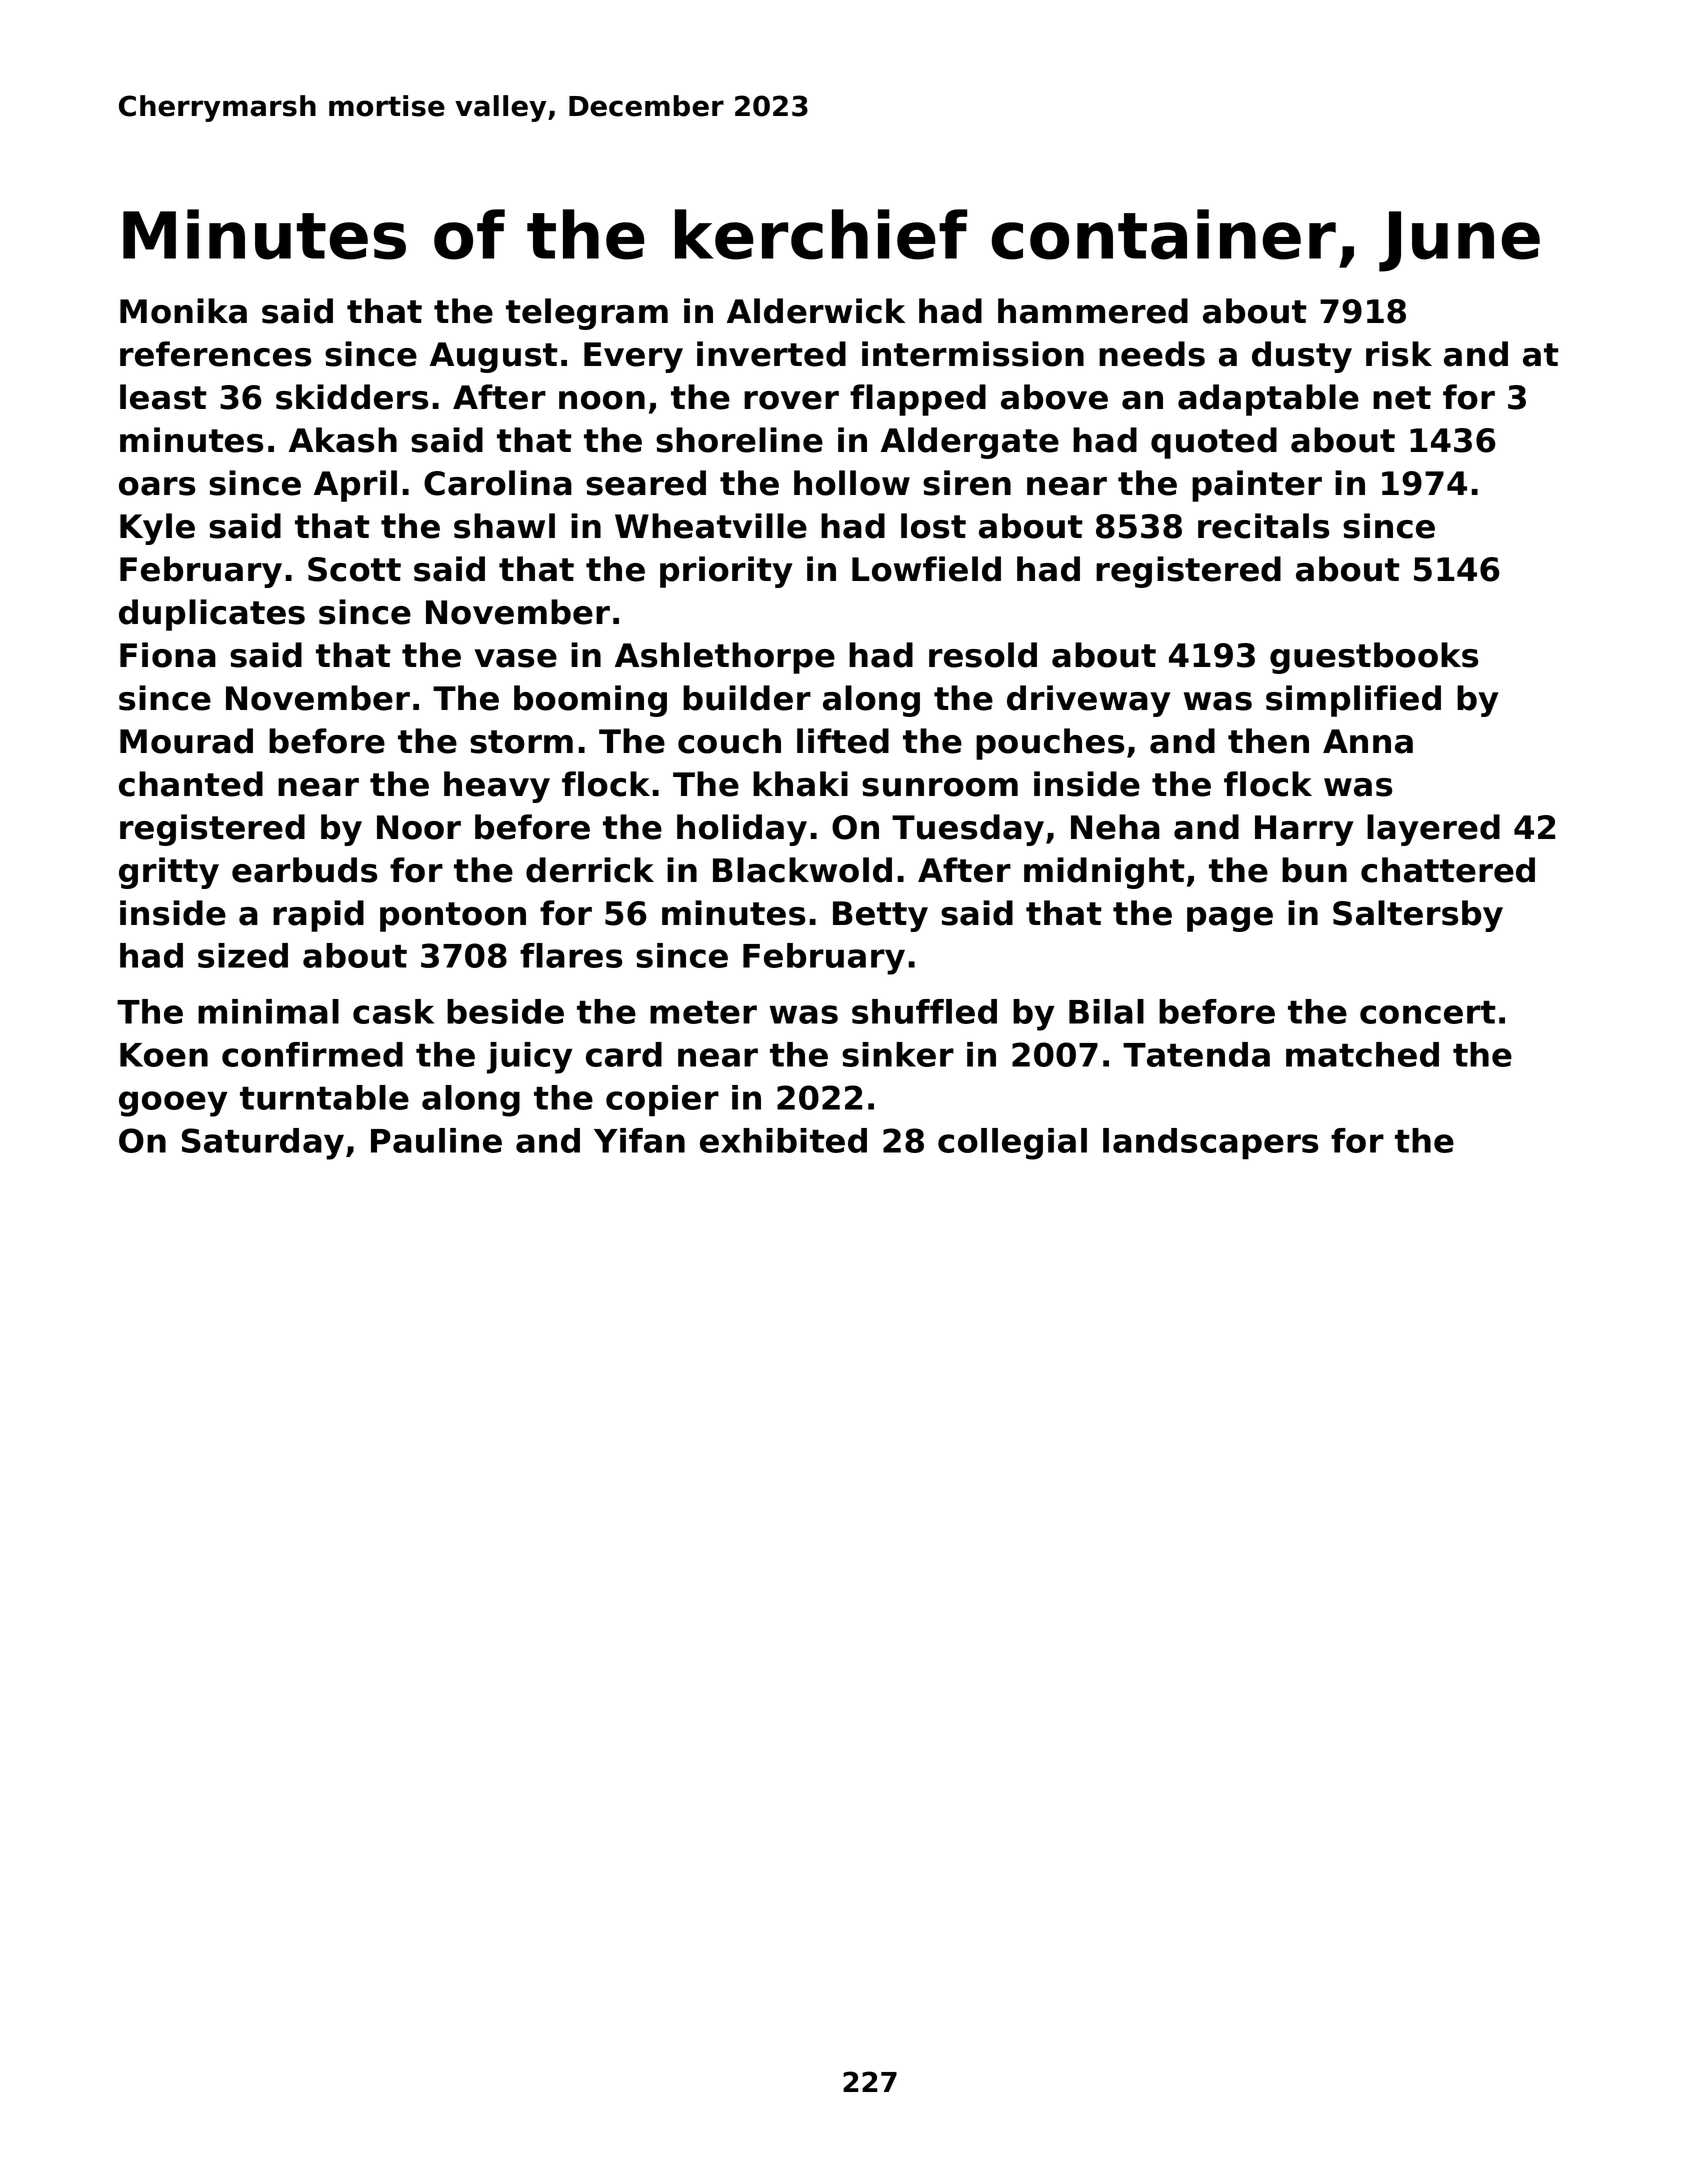 Image resolution: width=1683 pixels, height=2178 pixels. I want to click on Monika, so click(183, 311).
